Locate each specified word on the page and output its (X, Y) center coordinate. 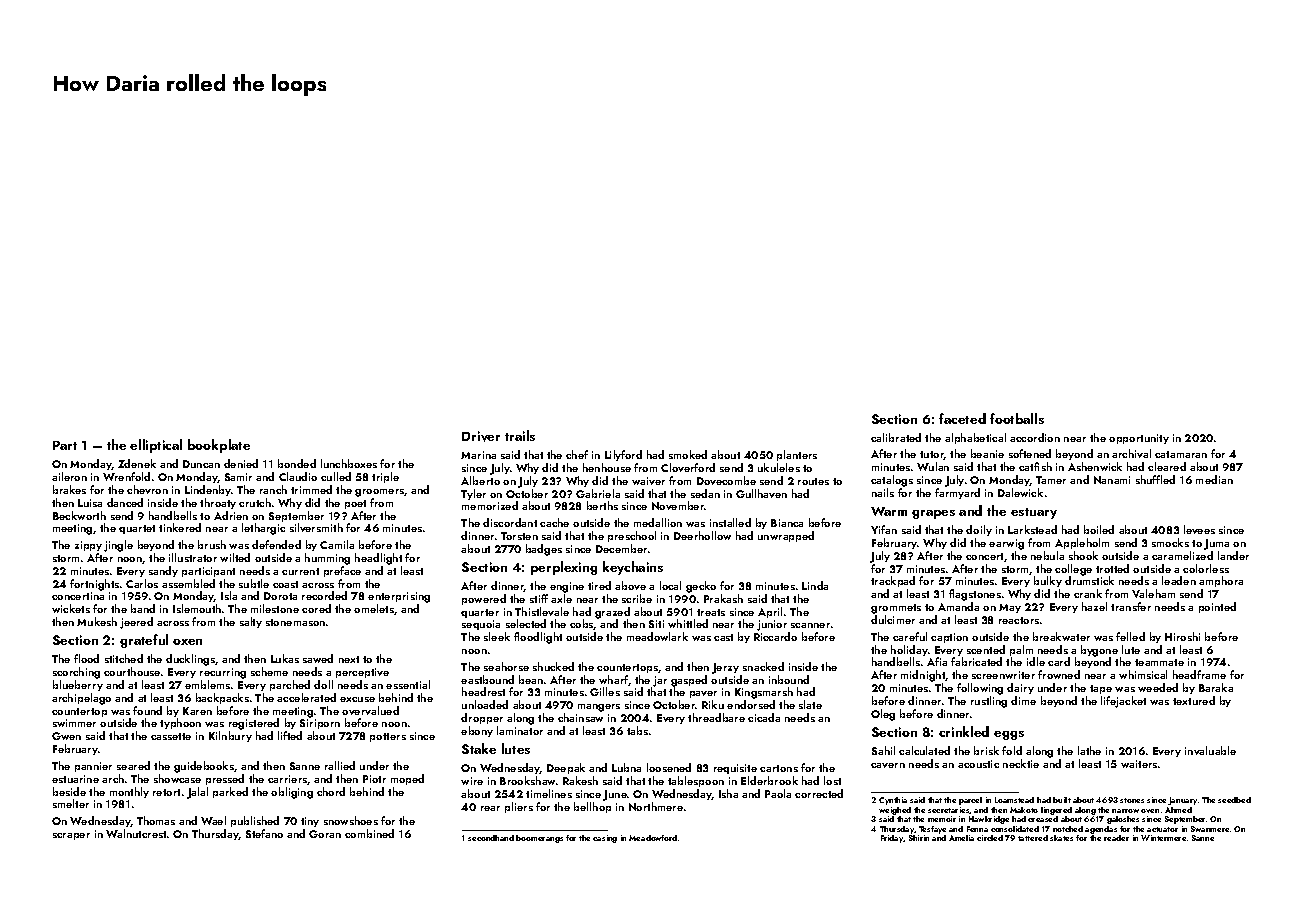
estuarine (75, 779)
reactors (1019, 620)
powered (484, 599)
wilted (235, 557)
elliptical (156, 446)
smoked (688, 454)
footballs (1017, 418)
